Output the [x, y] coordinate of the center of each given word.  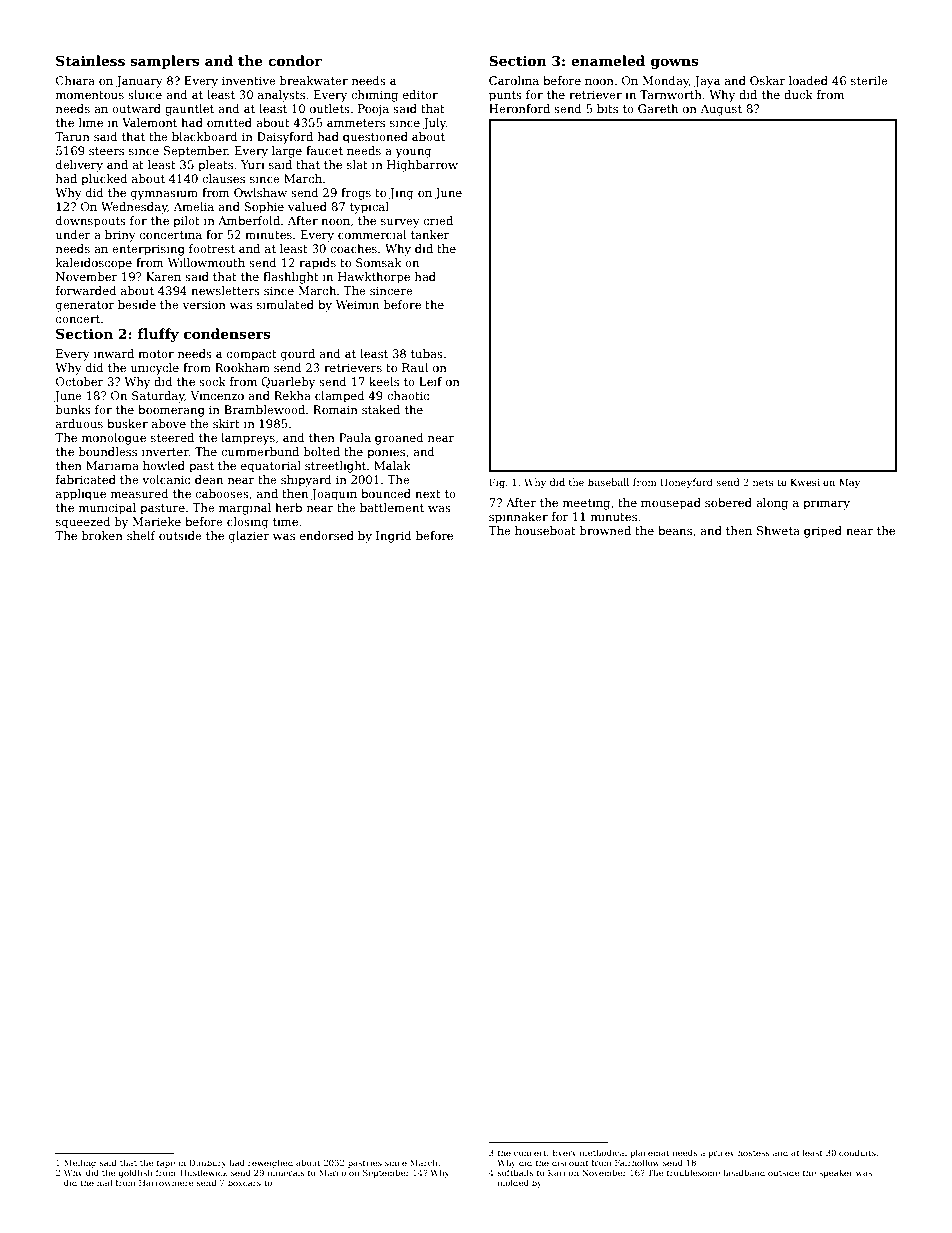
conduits [857, 1152]
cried [438, 220]
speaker [836, 1173]
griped [823, 532]
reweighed [270, 1163]
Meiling [80, 1163]
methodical [603, 1152]
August [721, 110]
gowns [674, 63]
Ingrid [394, 537]
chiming [374, 96]
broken [102, 535]
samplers [164, 62]
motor [156, 354]
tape [166, 1164]
